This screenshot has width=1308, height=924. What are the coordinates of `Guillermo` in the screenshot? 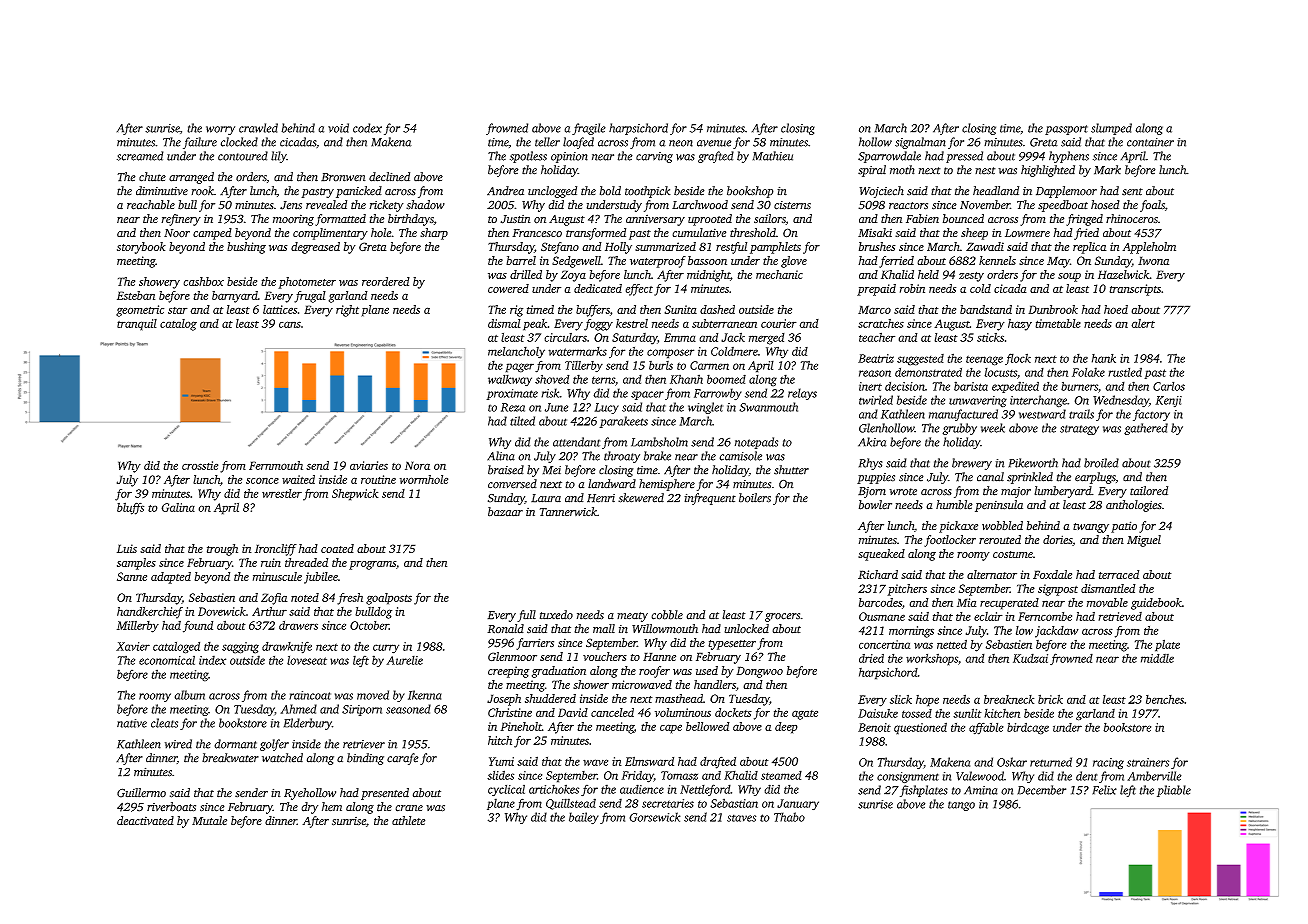 It's located at (141, 793).
